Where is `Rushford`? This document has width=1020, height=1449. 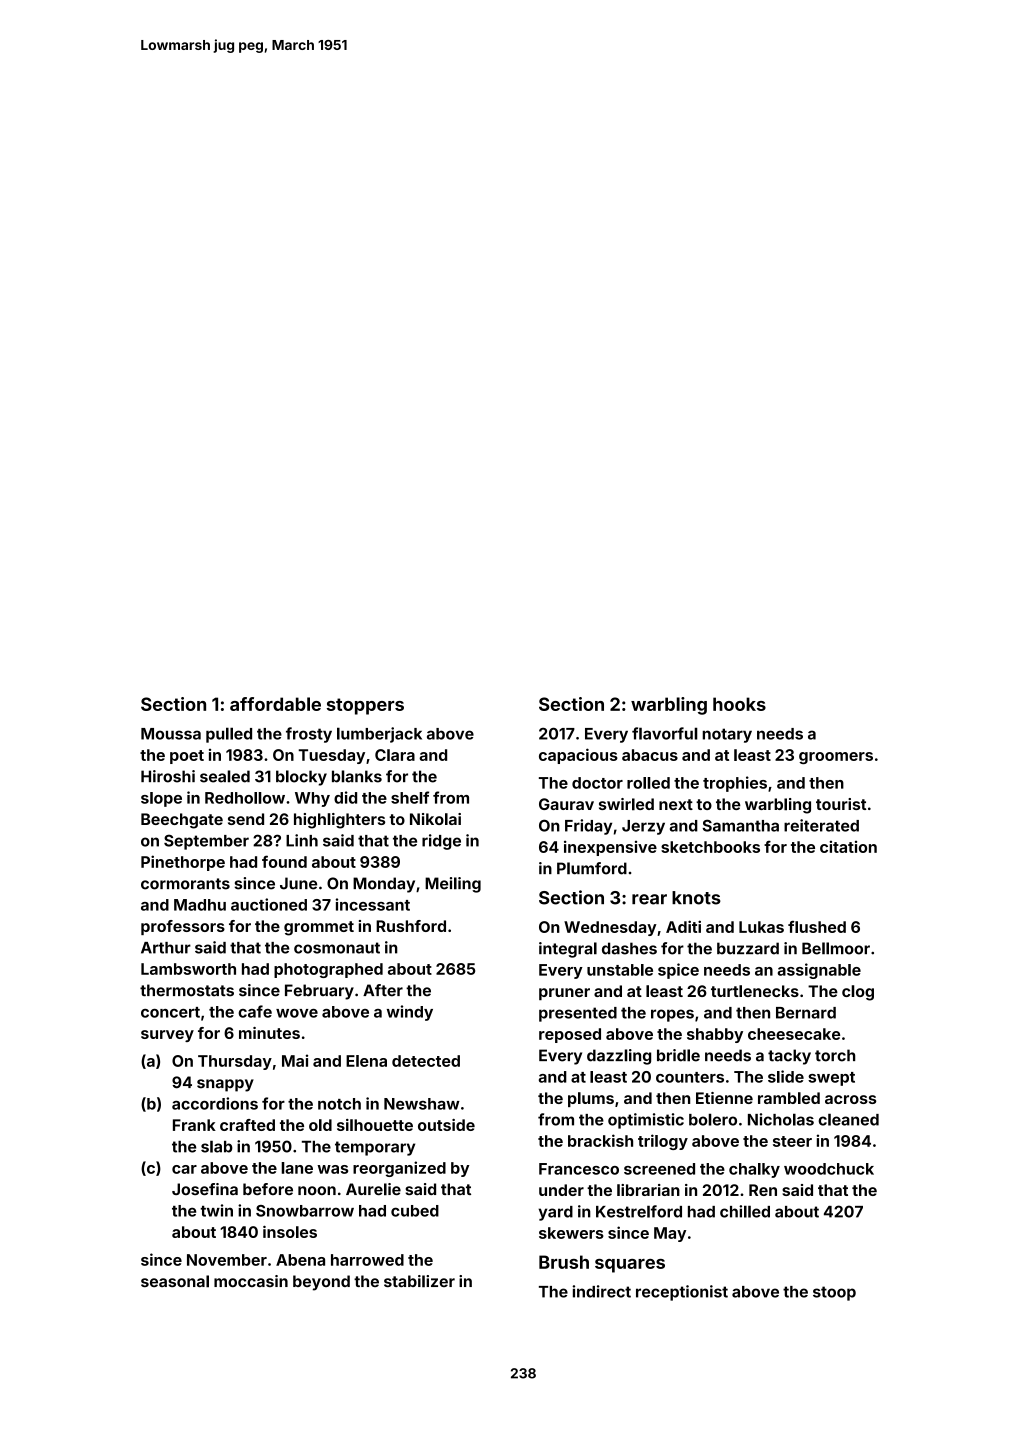
Rushford is located at coordinates (411, 926).
